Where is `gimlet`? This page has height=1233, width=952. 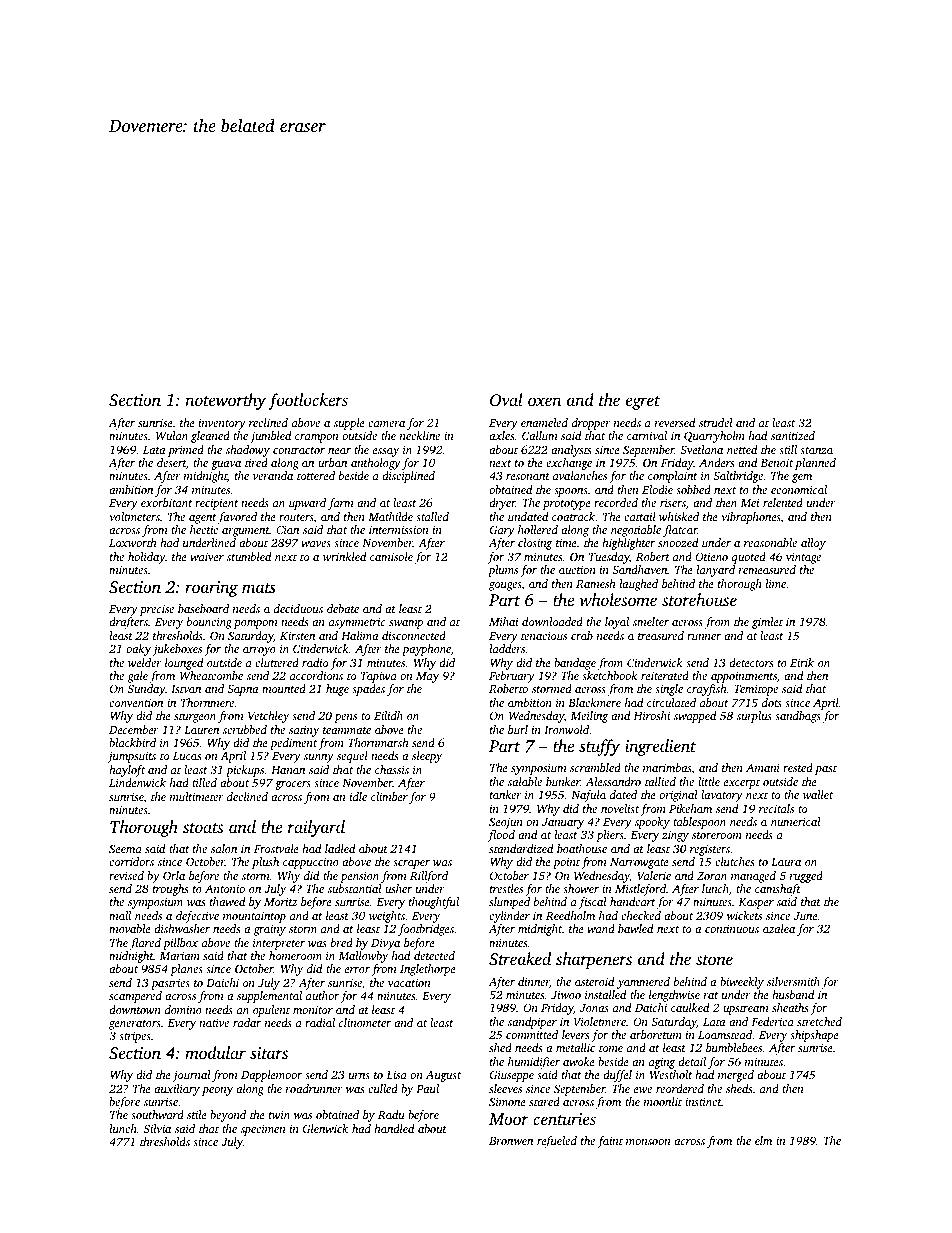 gimlet is located at coordinates (767, 623).
